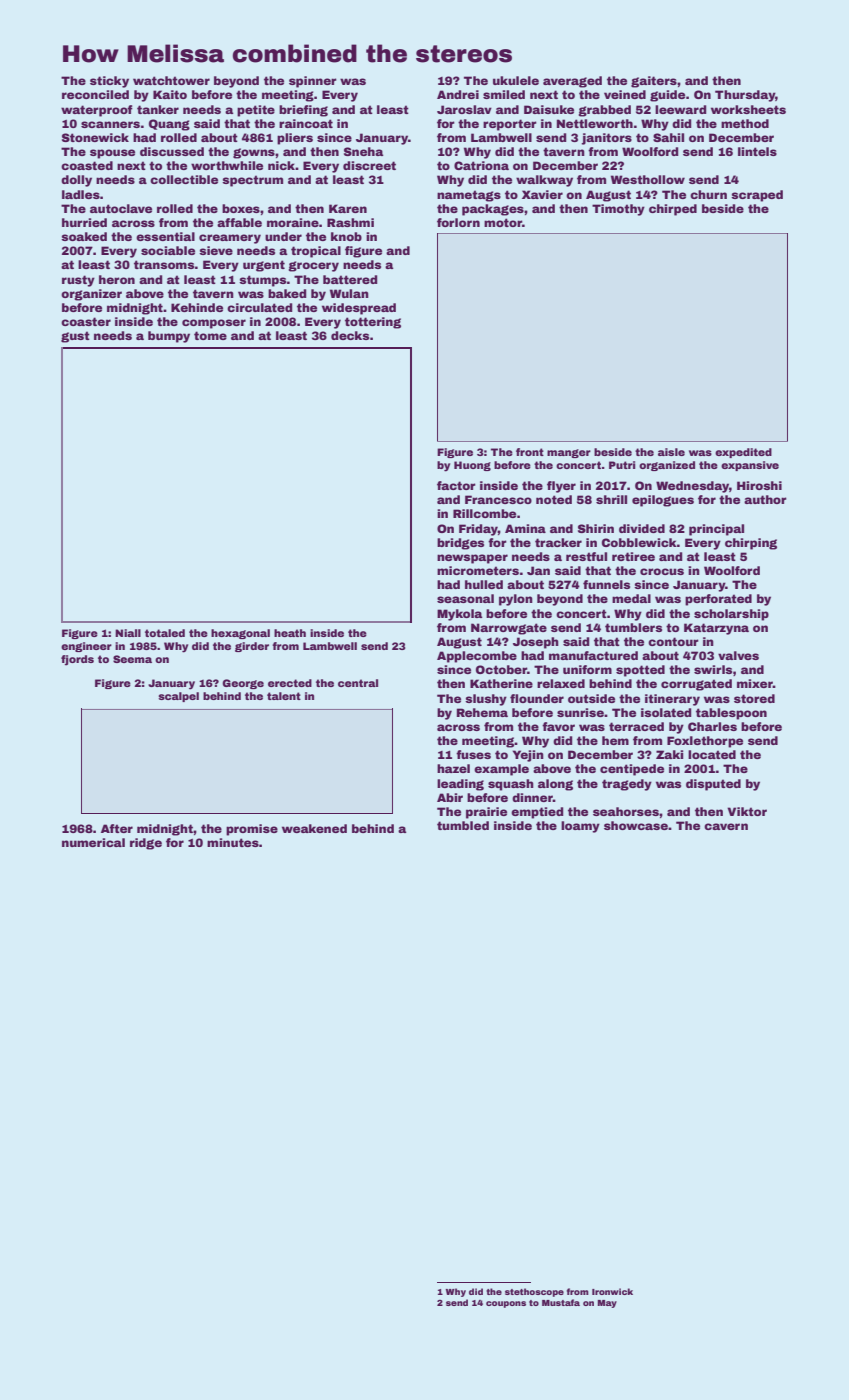 Image resolution: width=849 pixels, height=1400 pixels. Describe the element at coordinates (93, 842) in the document. I see `numerical` at that location.
